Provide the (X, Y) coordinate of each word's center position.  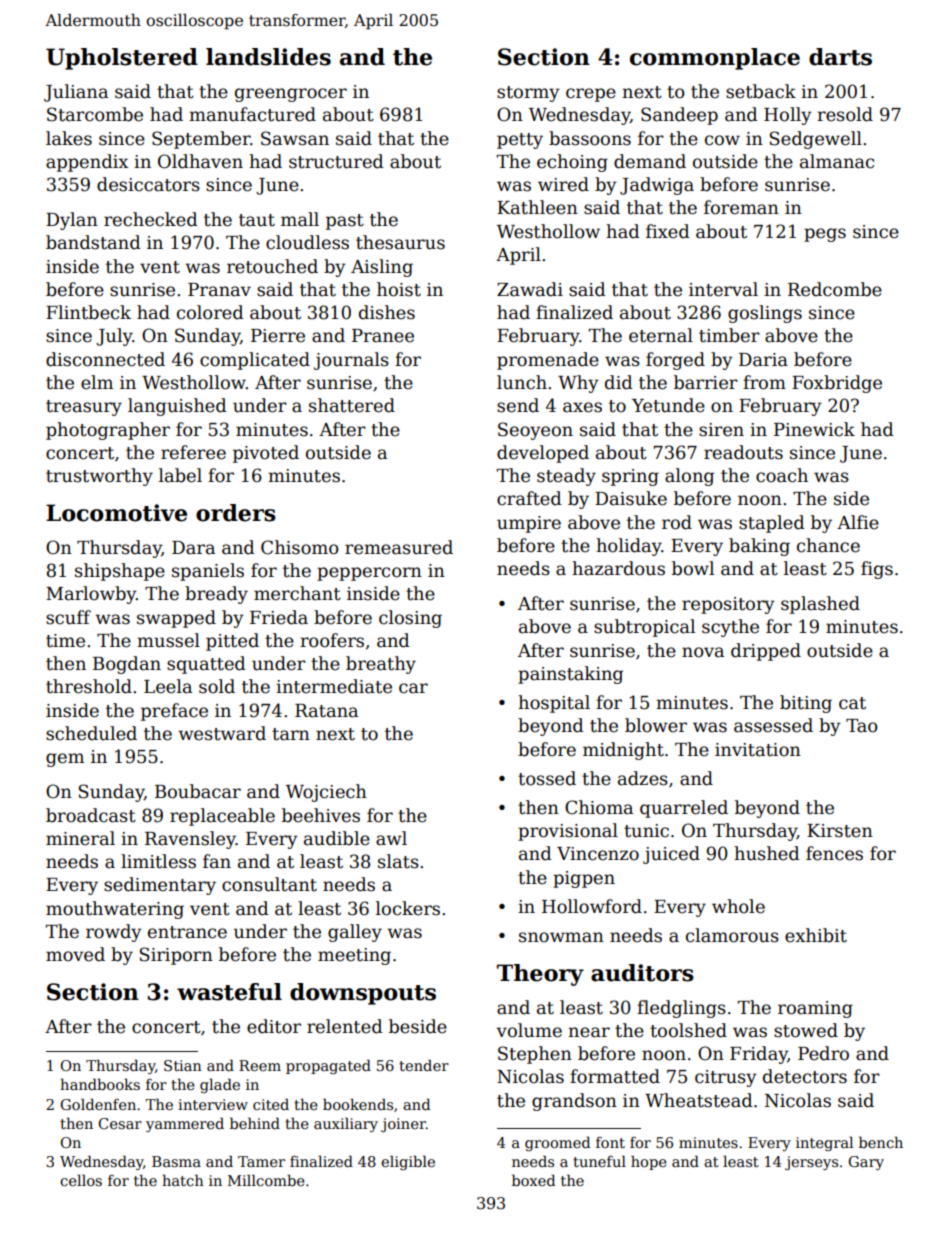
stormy (528, 94)
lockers (408, 908)
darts (840, 57)
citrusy (726, 1078)
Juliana (76, 93)
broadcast (91, 815)
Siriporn (176, 956)
